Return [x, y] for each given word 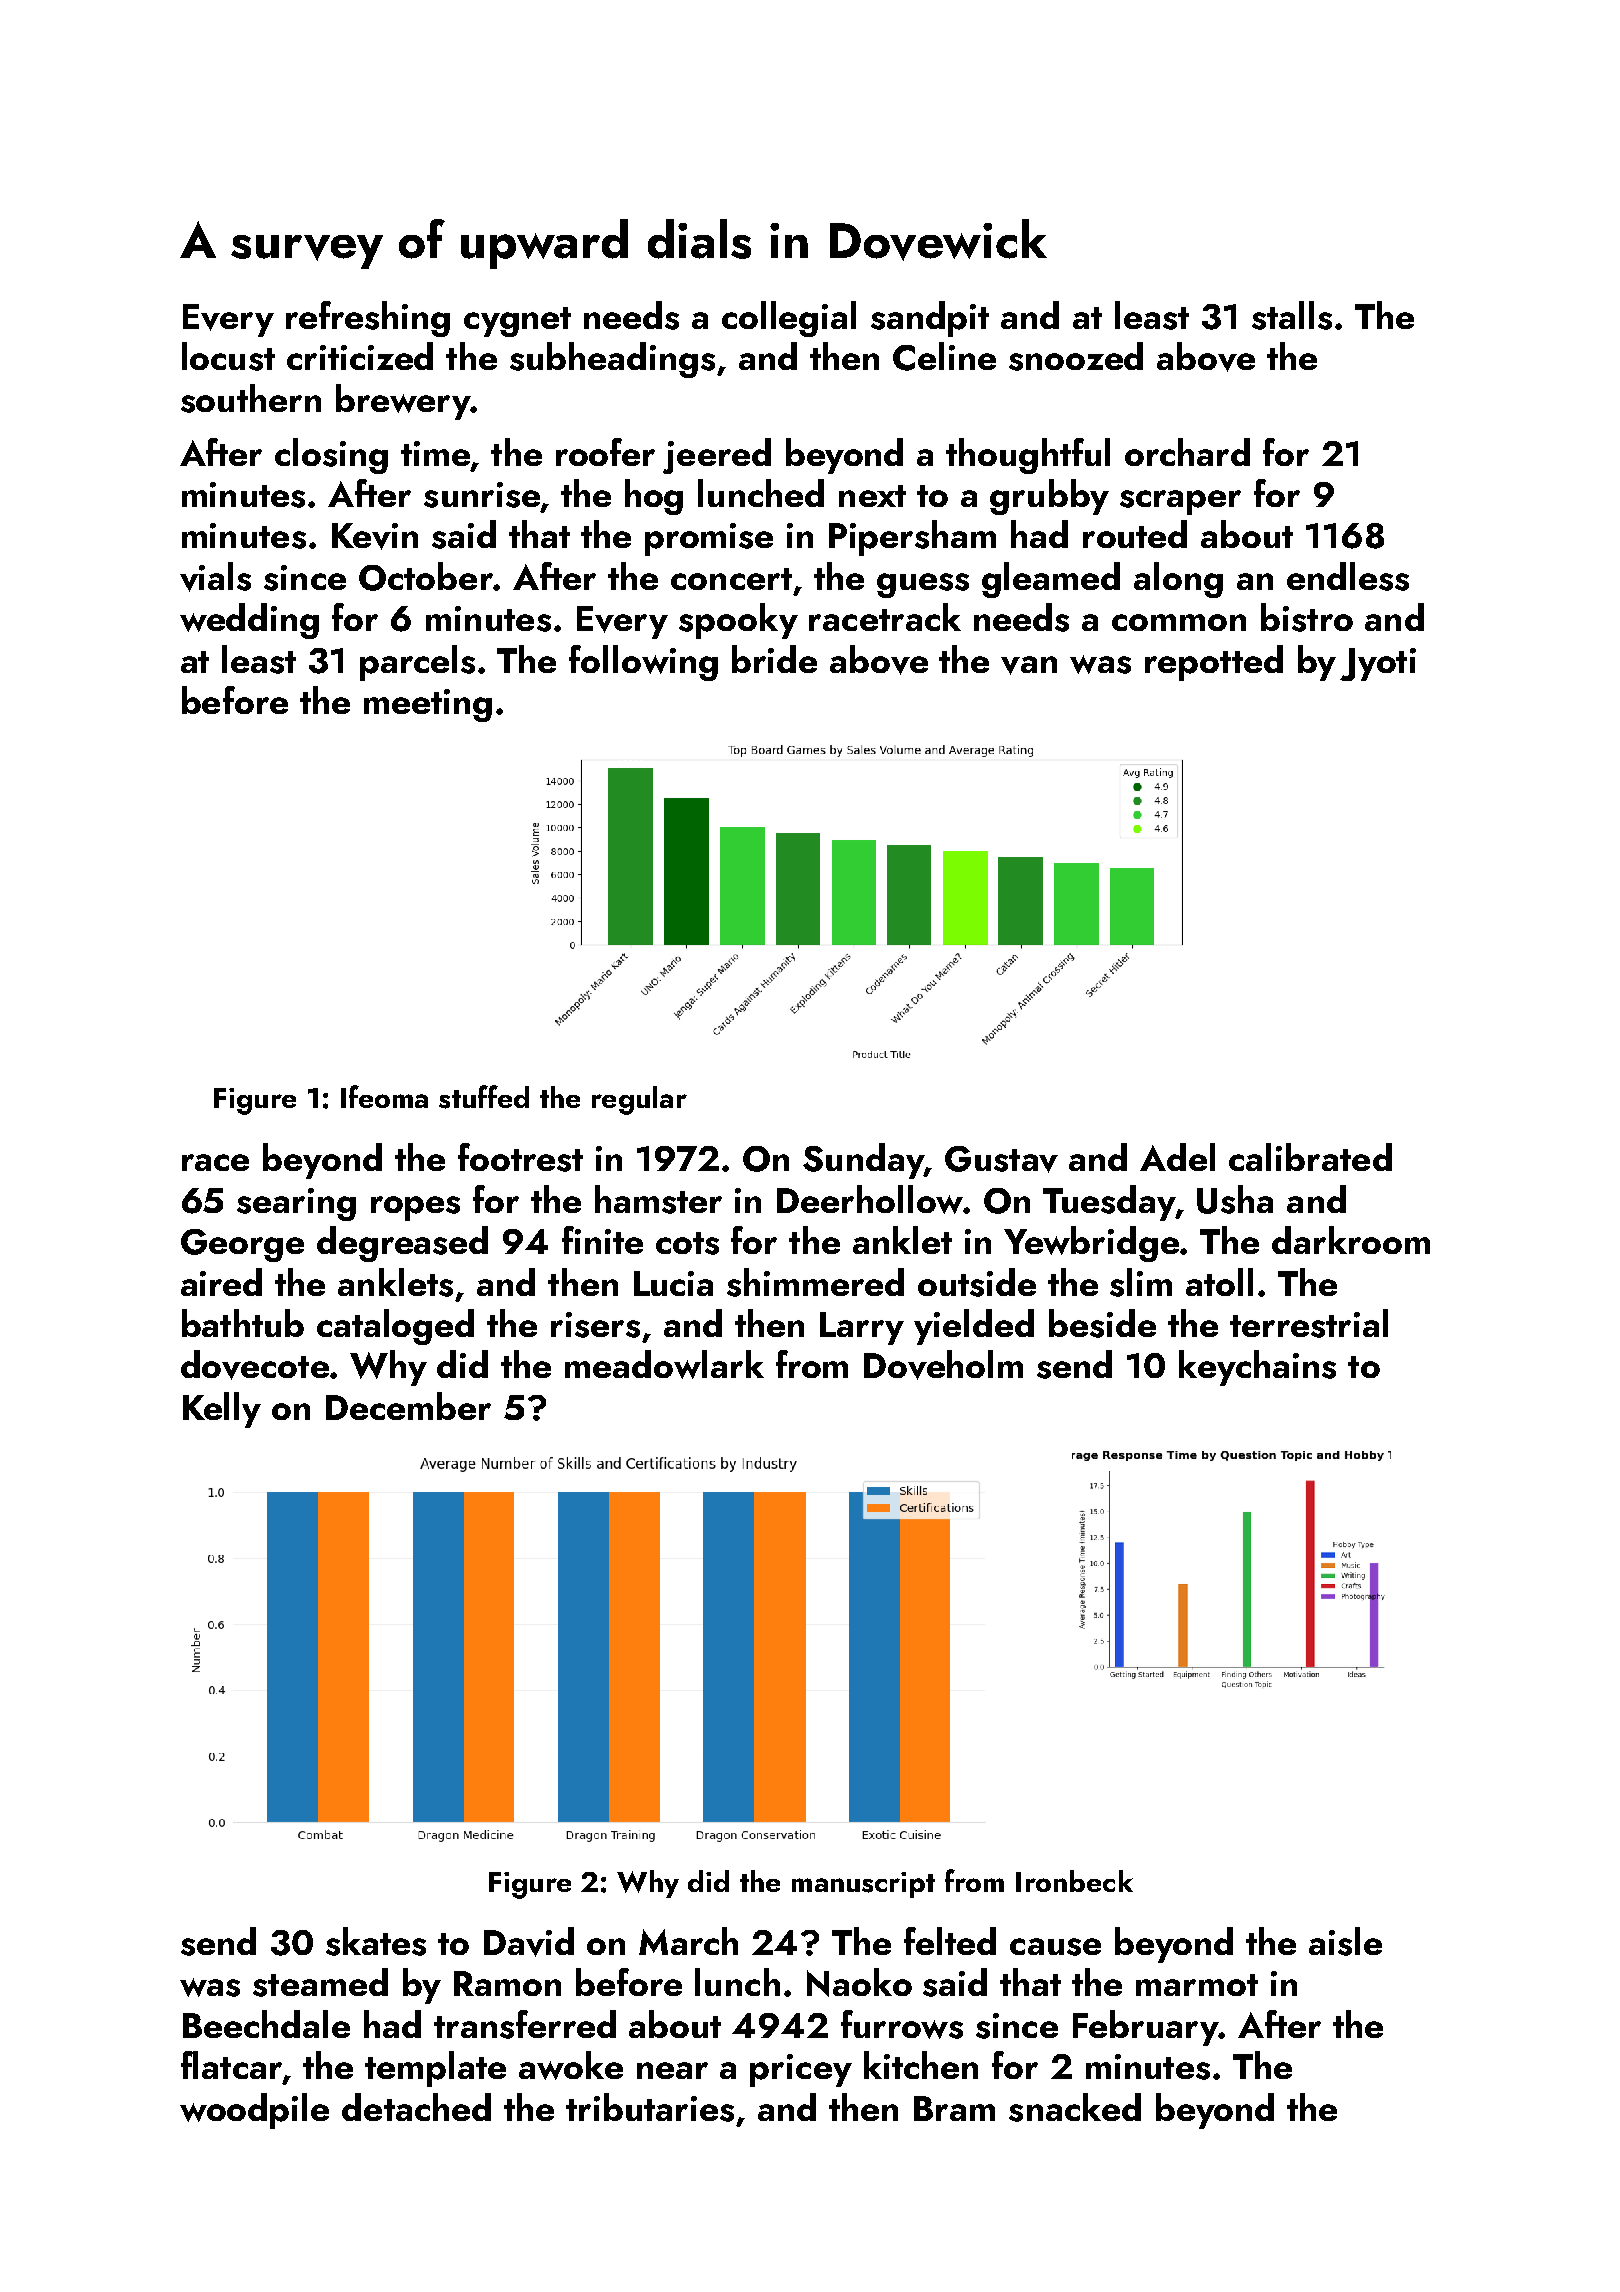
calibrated [1310, 1157]
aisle [1345, 1941]
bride [774, 659]
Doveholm [943, 1365]
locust [228, 356]
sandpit [930, 319]
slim [1141, 1282]
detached [416, 2107]
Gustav [1001, 1159]
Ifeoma [384, 1096]
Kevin [375, 536]
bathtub [243, 1323]
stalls [1292, 315]
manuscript [863, 1885]
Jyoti [1378, 664]
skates [376, 1941]
